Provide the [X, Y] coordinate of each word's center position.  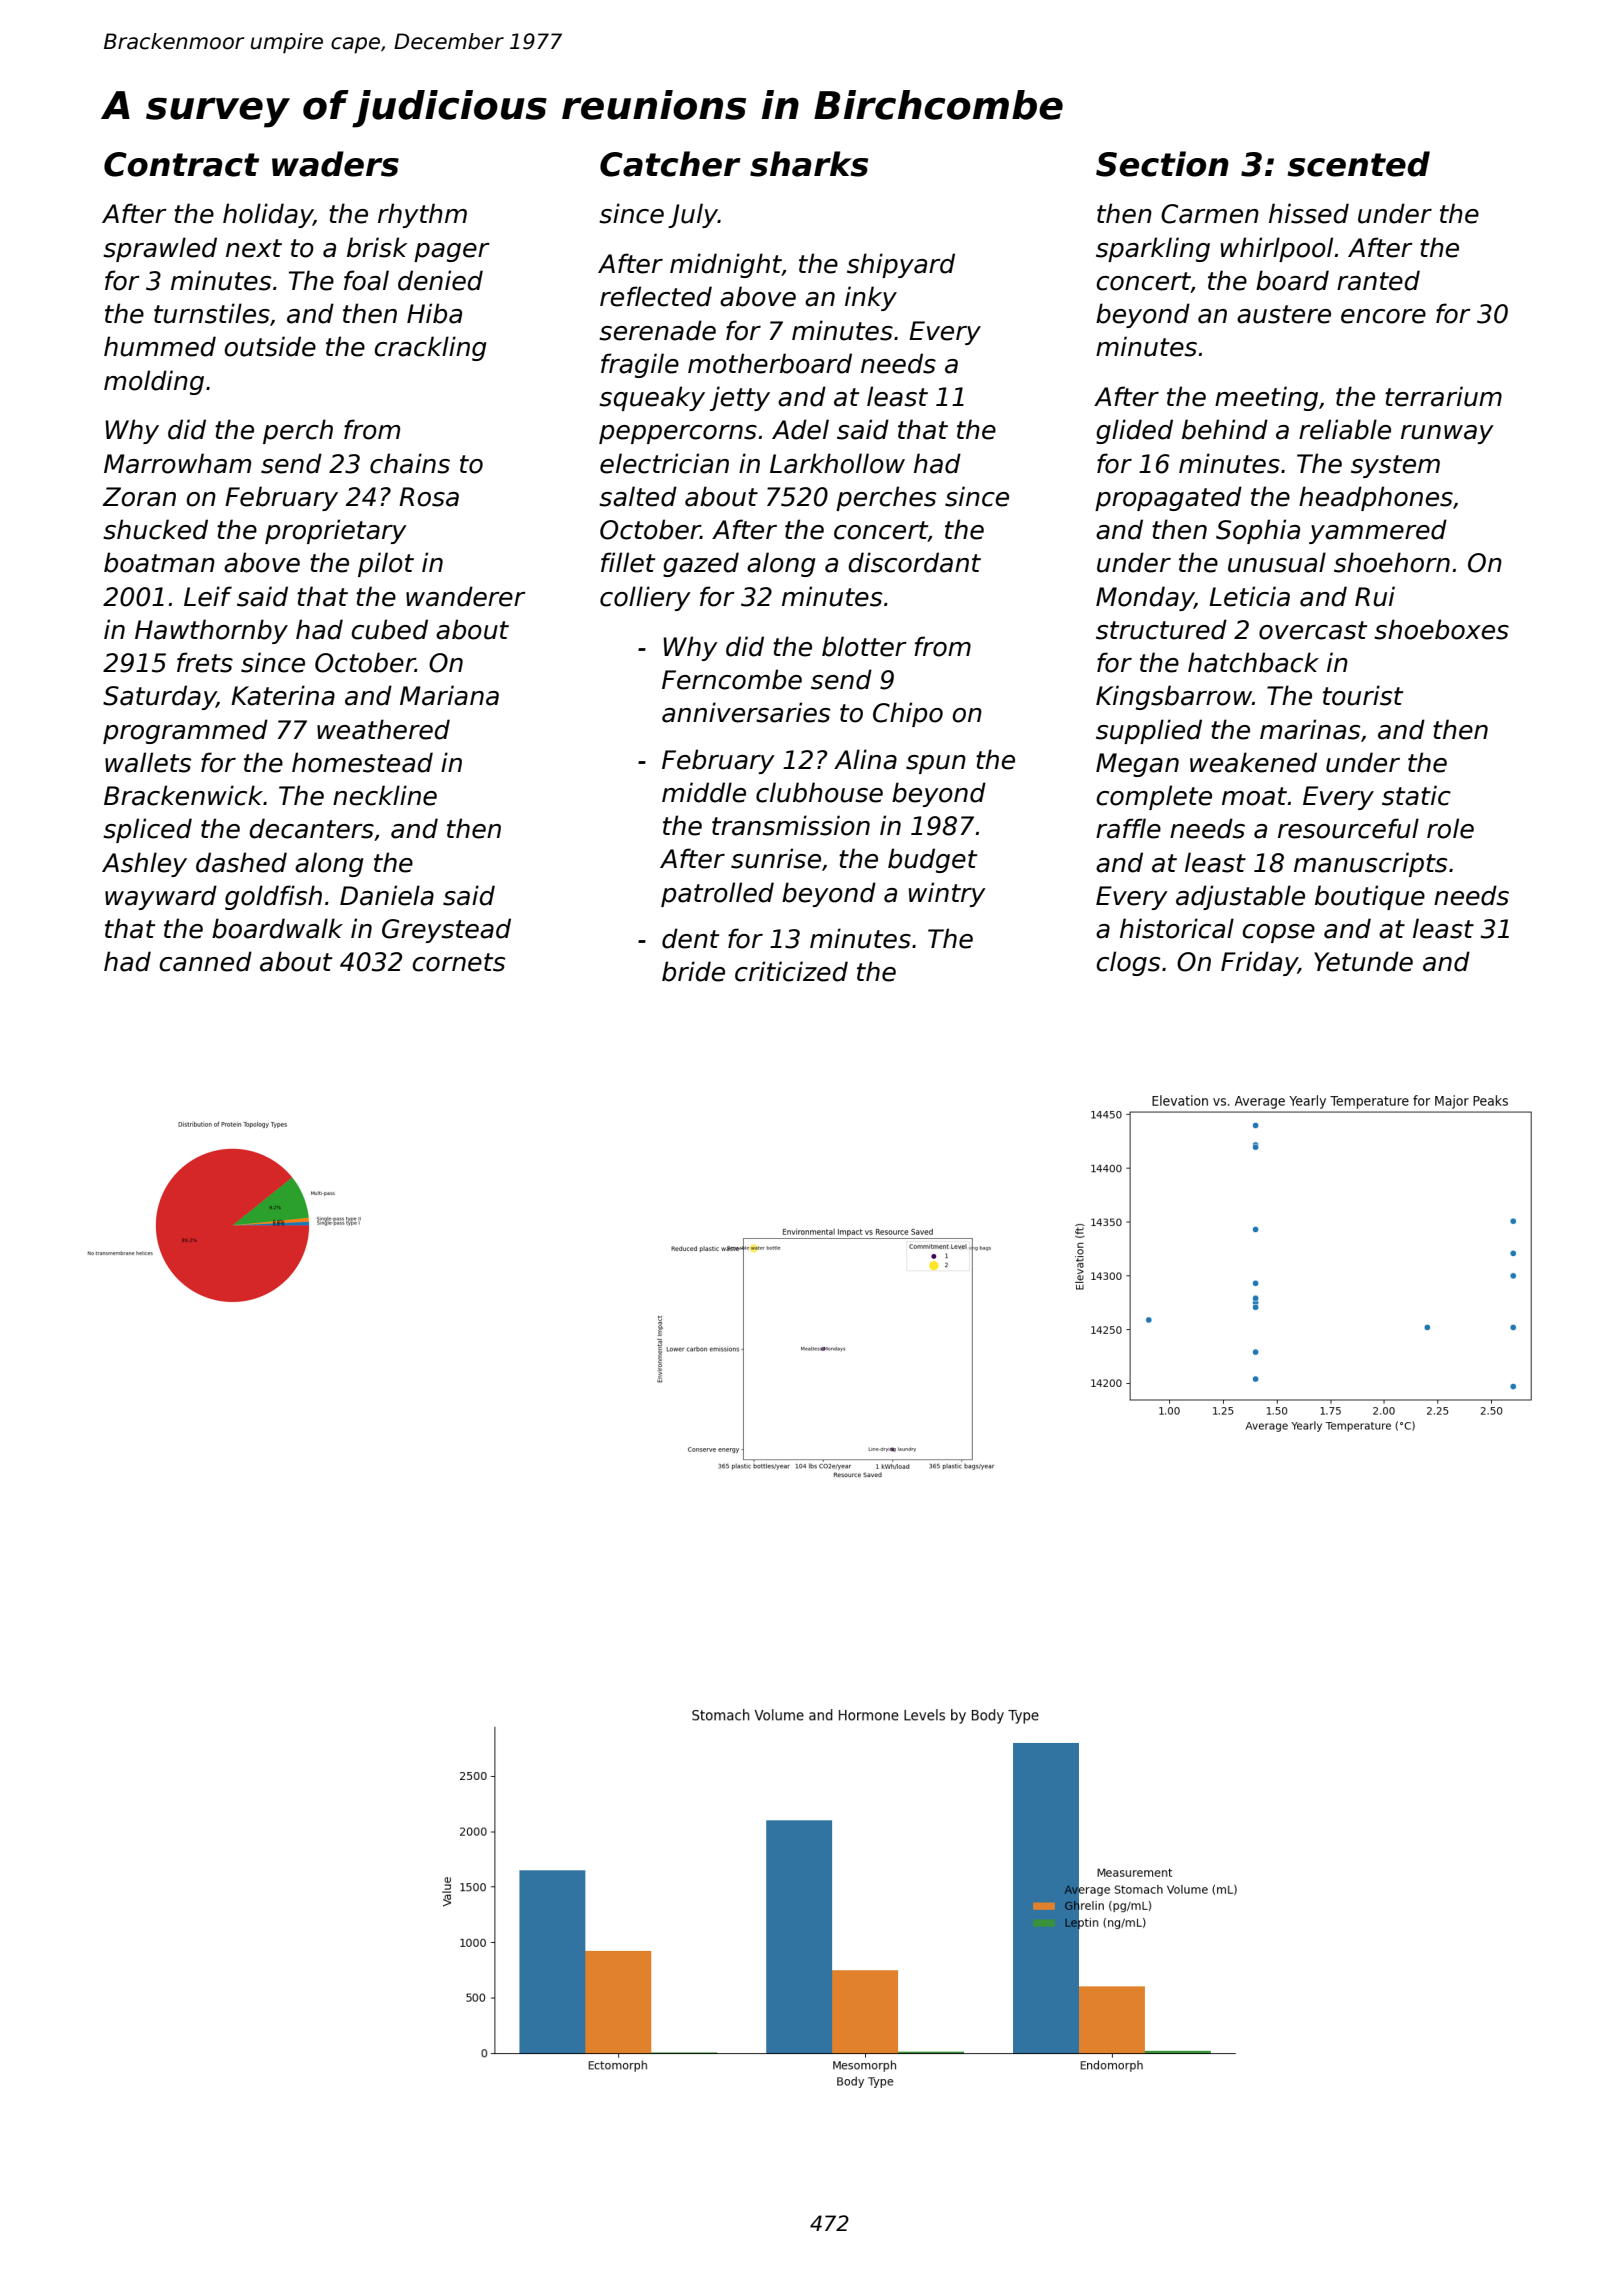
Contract [181, 164]
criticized [791, 971]
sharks [809, 164]
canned [205, 961]
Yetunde [1363, 961]
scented [1358, 164]
